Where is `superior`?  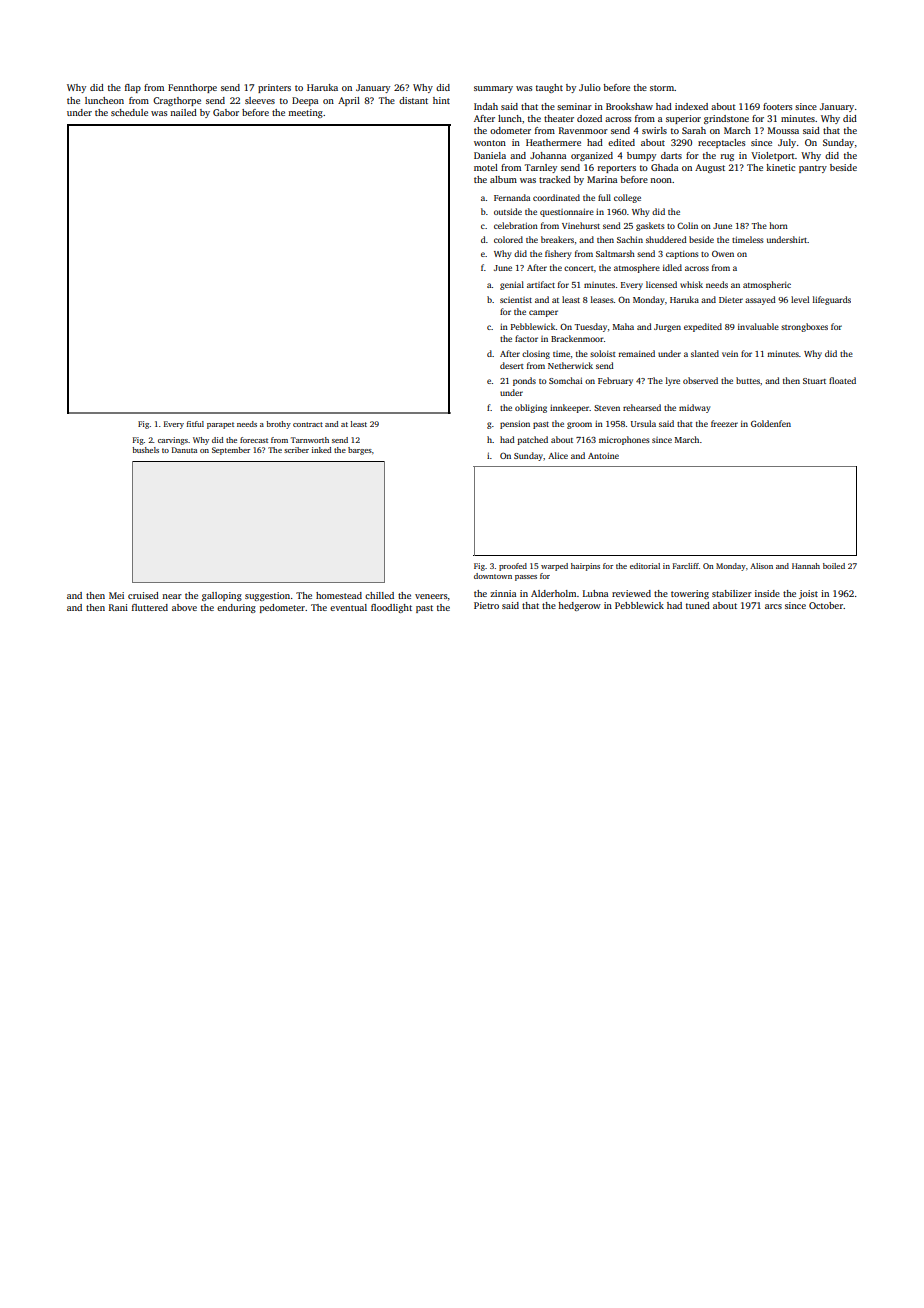
superior is located at coordinates (683, 119).
